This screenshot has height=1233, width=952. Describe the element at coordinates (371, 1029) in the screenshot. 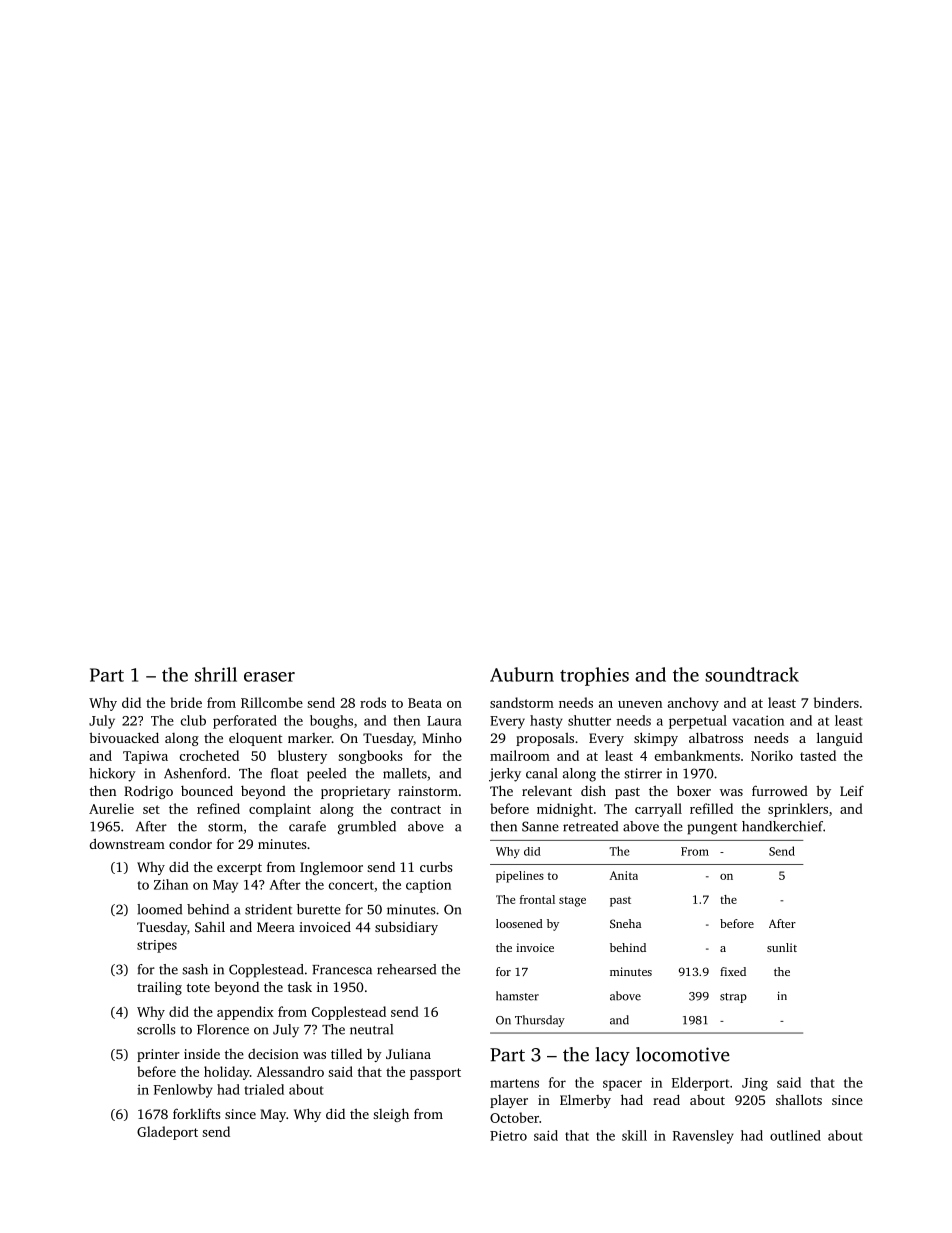

I see `neutral` at that location.
